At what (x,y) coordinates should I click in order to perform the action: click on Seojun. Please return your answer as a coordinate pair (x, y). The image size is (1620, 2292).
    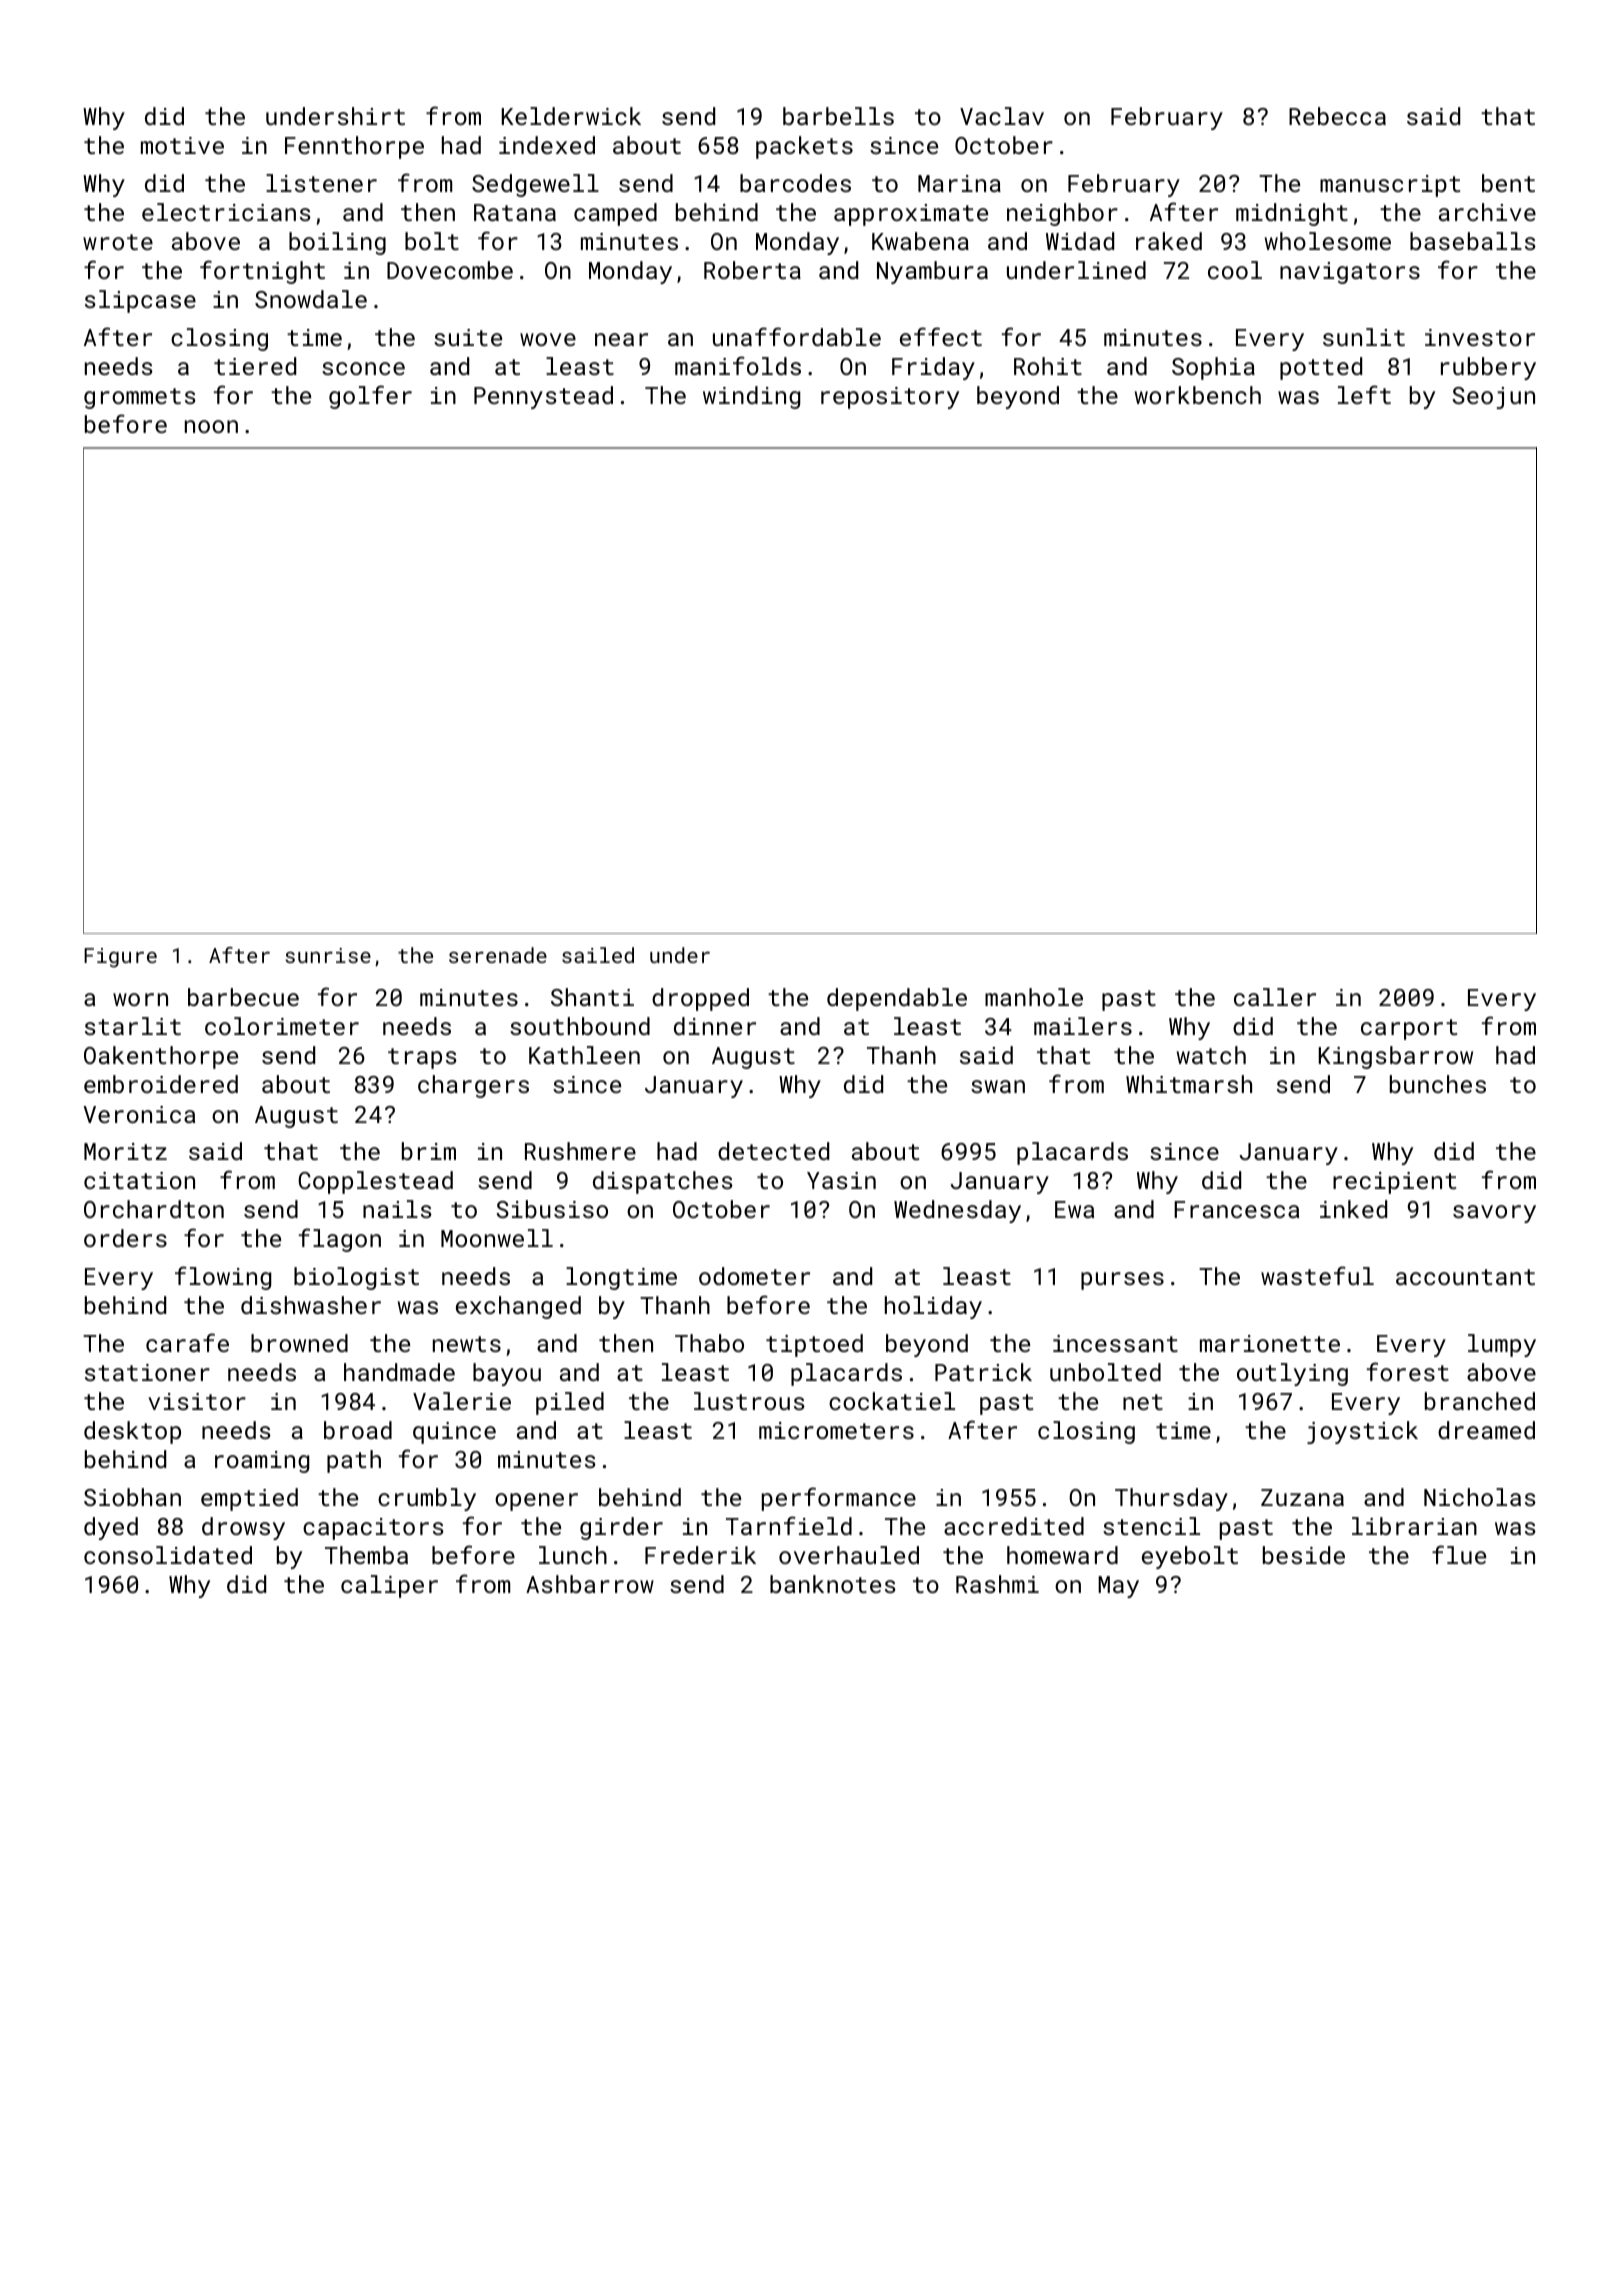
    Looking at the image, I should click on (1493, 398).
